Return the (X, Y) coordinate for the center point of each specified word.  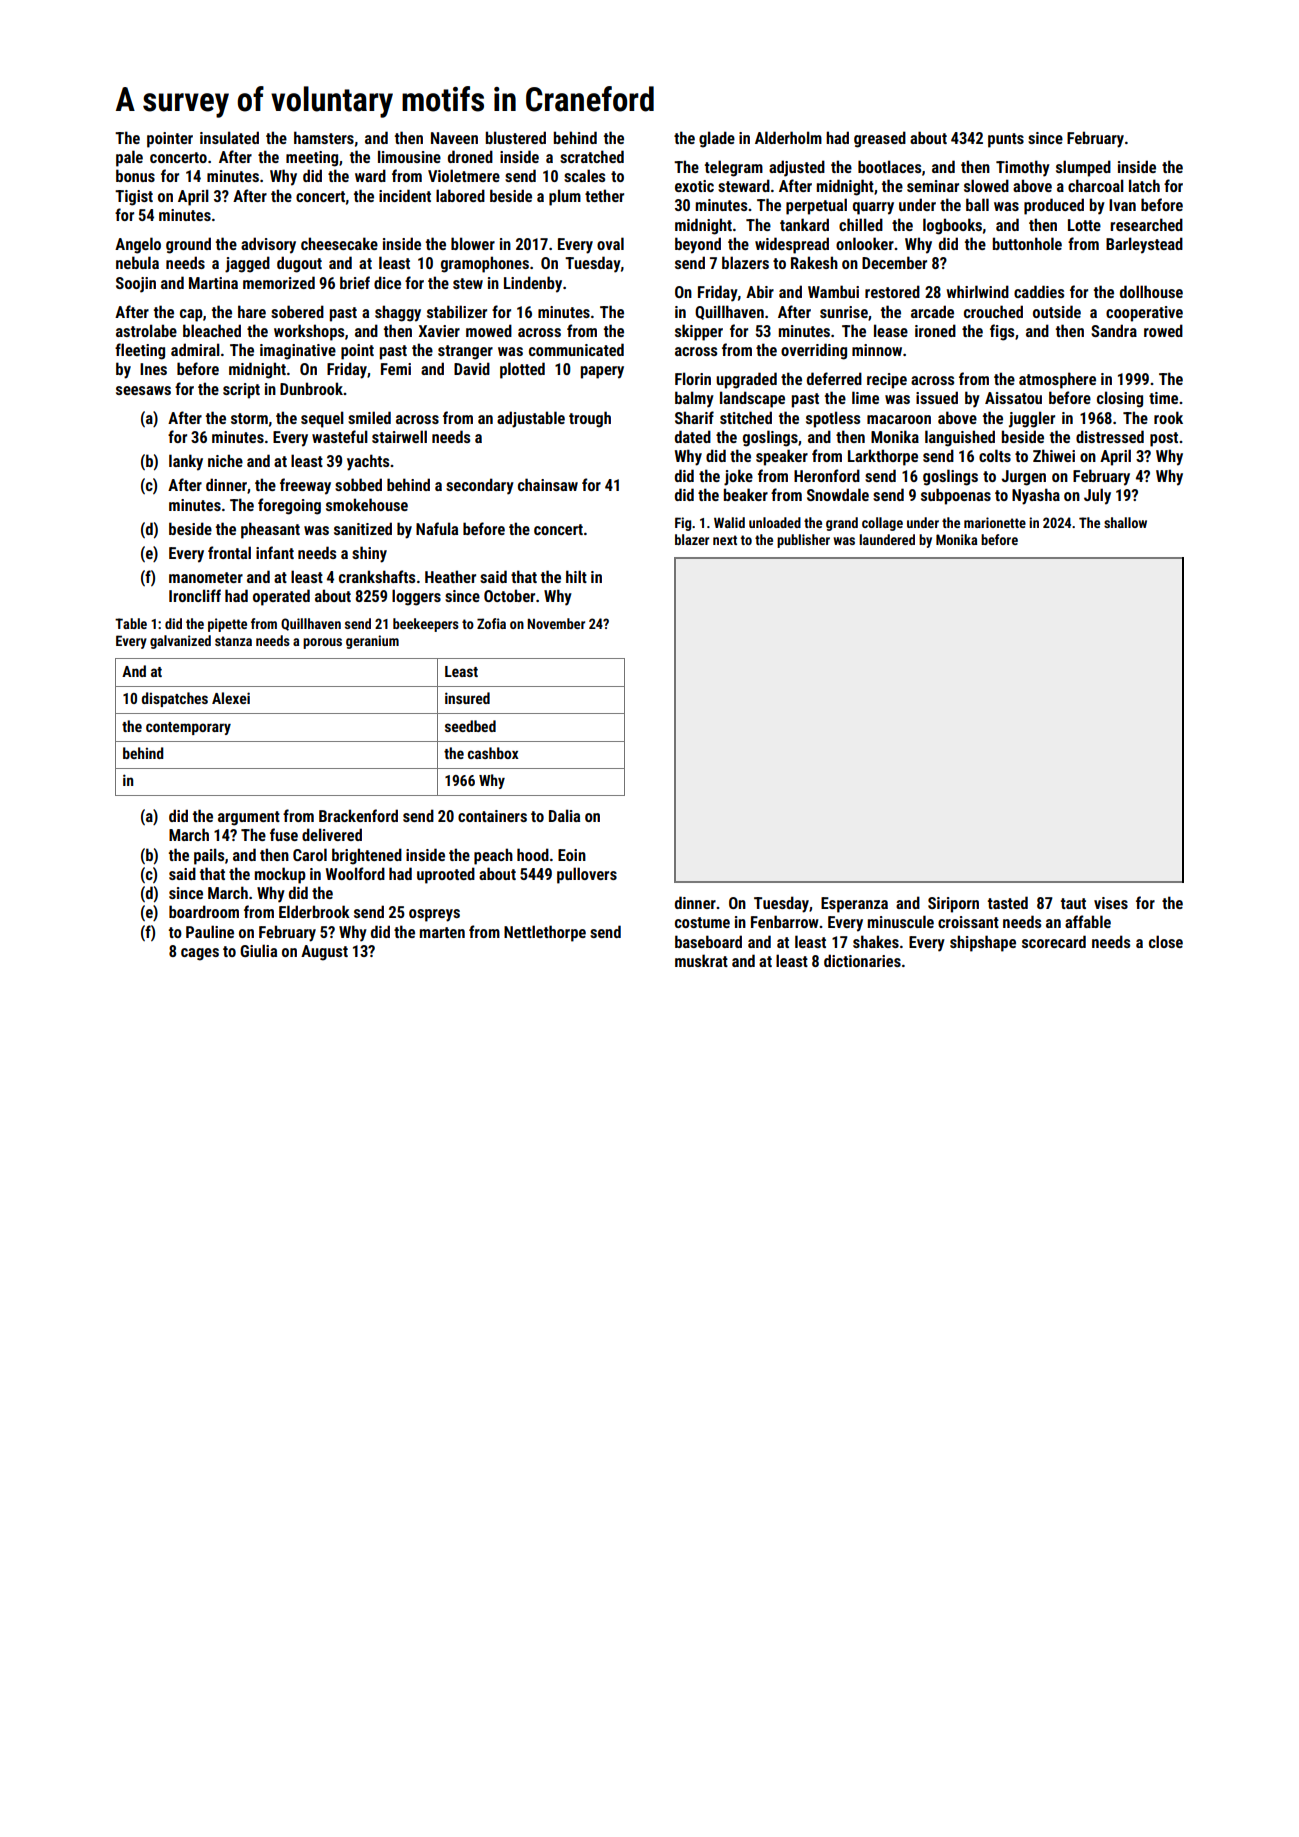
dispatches (175, 699)
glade (717, 139)
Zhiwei (1054, 455)
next (725, 540)
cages (200, 954)
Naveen (454, 138)
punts (1006, 140)
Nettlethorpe (545, 933)
